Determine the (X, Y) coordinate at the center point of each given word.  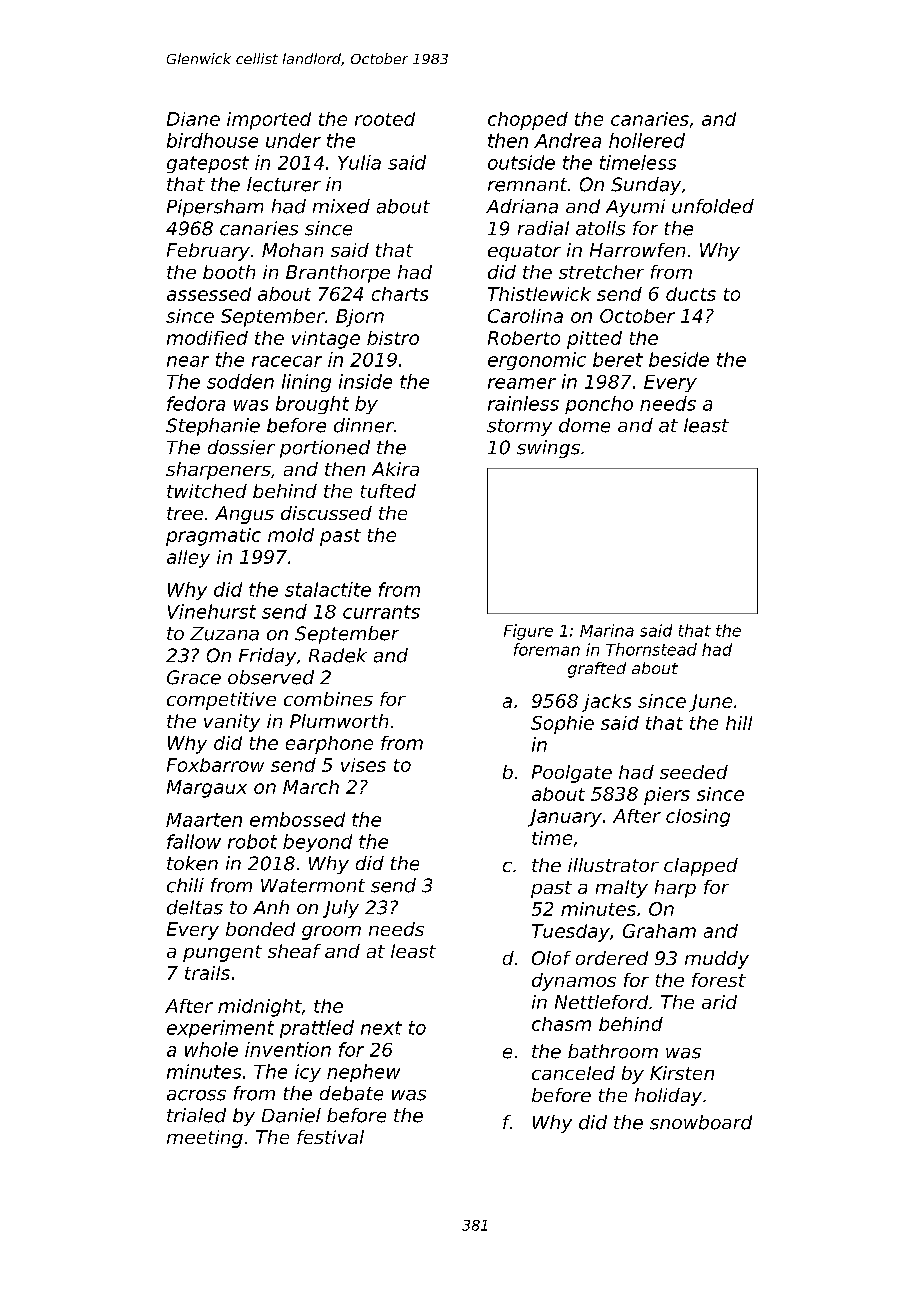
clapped (701, 867)
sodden (240, 381)
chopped (528, 121)
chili (185, 885)
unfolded (713, 206)
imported (269, 121)
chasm (561, 1024)
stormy (519, 427)
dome (584, 425)
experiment (220, 1029)
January (565, 818)
